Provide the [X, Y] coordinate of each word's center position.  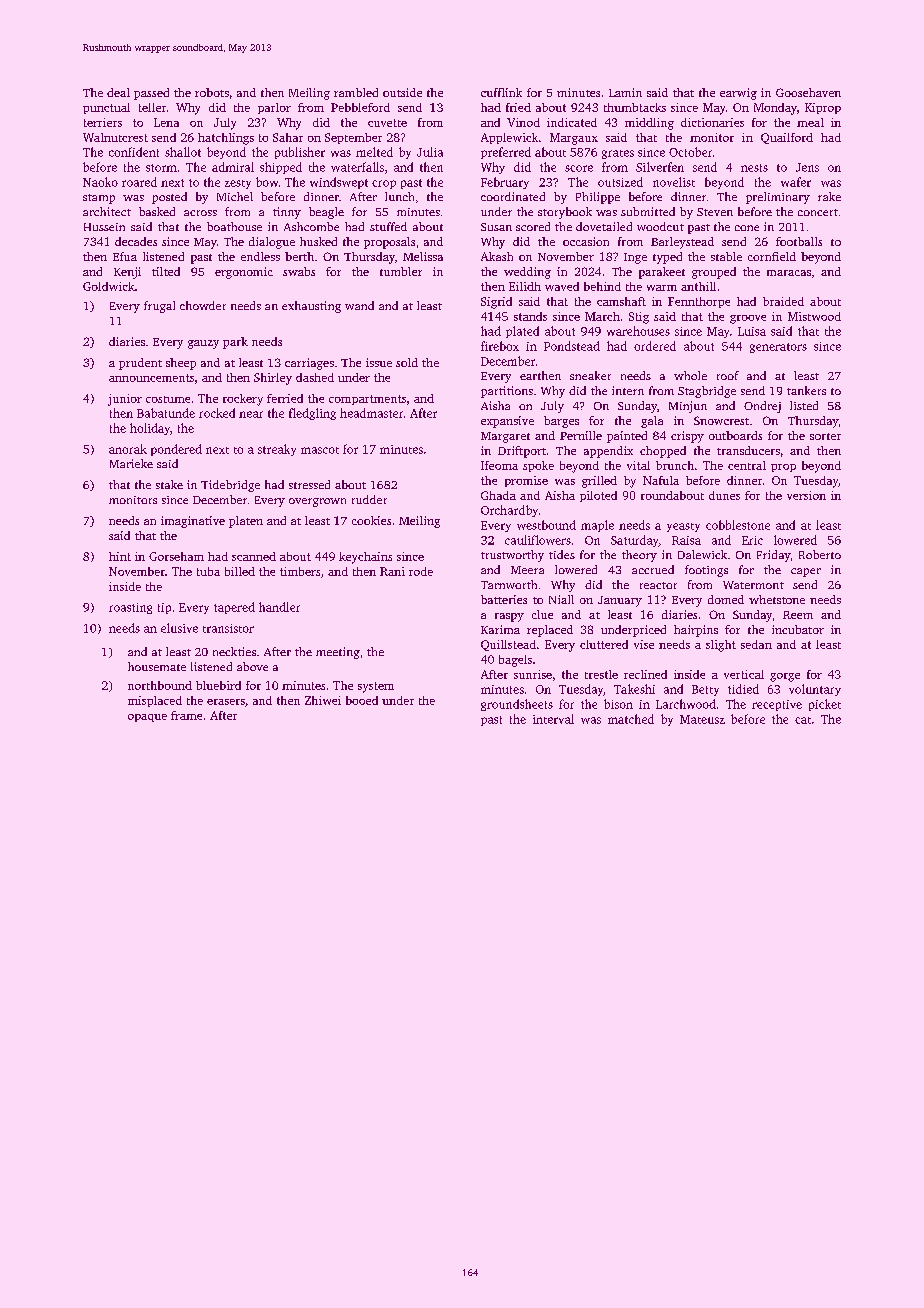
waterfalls [357, 167]
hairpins [696, 631]
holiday [150, 429]
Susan [496, 227]
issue [379, 362]
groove [748, 319]
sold [407, 362]
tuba [208, 571]
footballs [799, 241]
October [690, 152]
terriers [103, 122]
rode [421, 571]
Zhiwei [323, 700]
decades [136, 241]
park [235, 343]
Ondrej [762, 407]
